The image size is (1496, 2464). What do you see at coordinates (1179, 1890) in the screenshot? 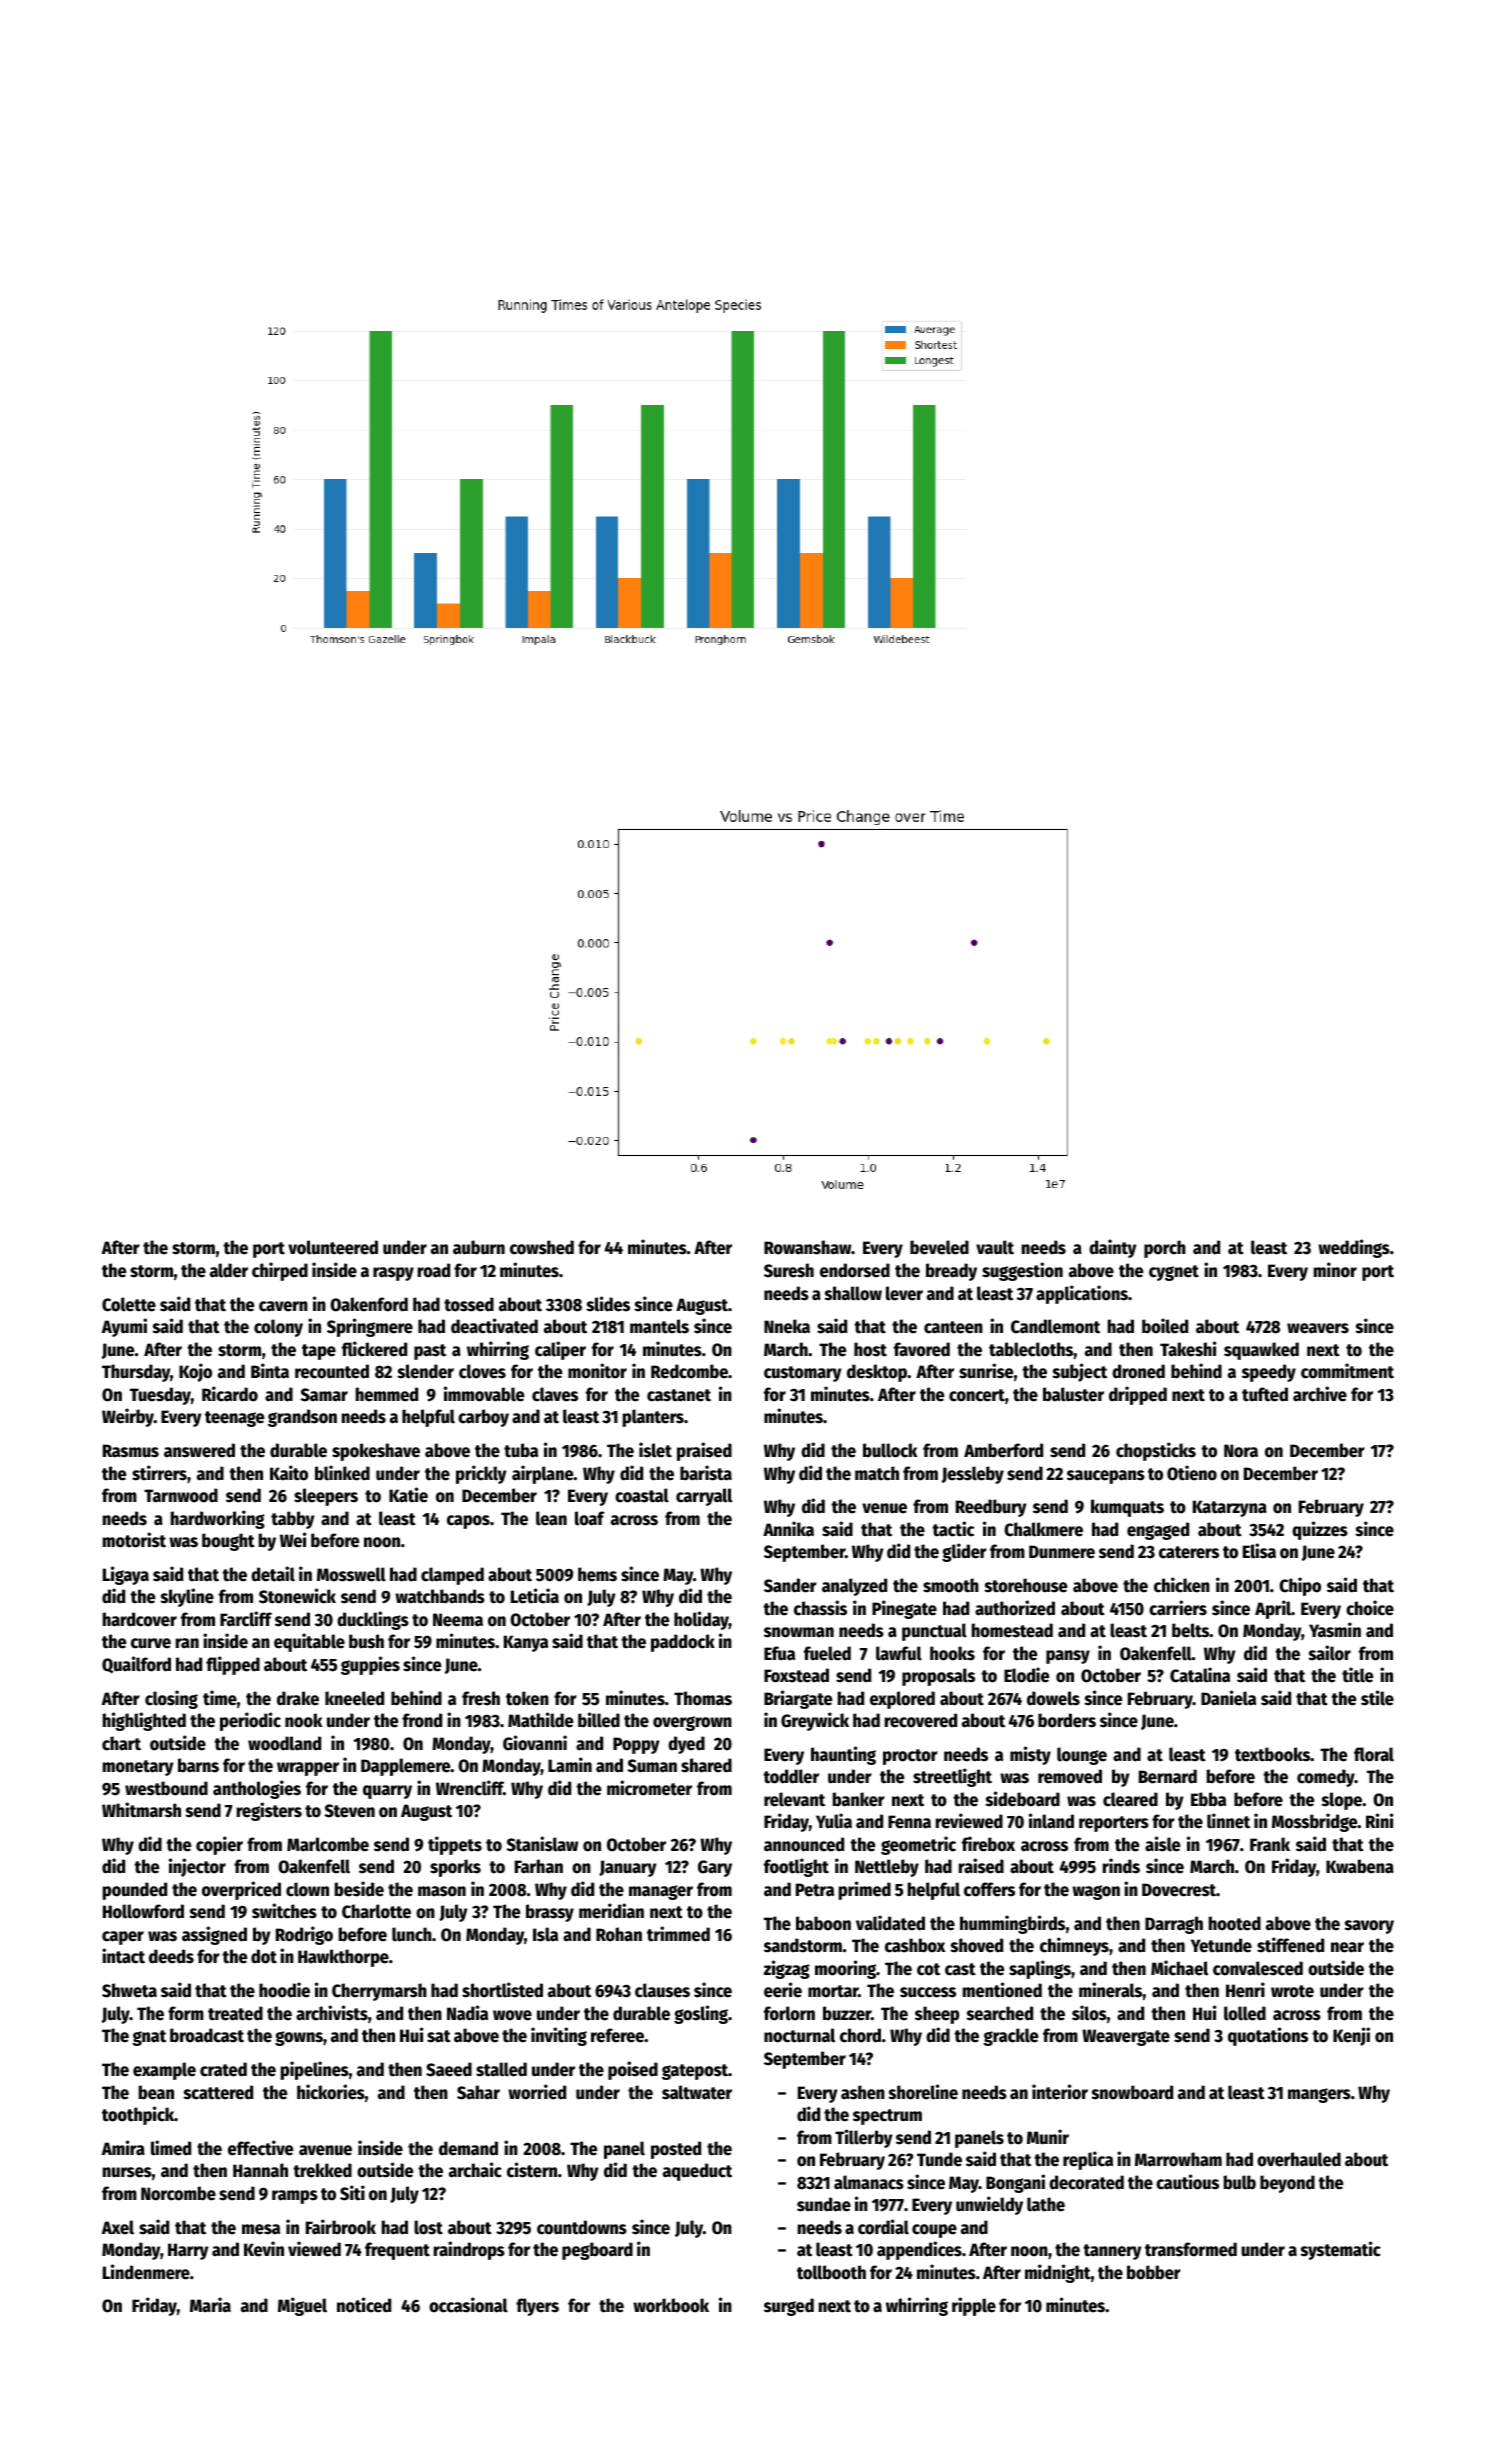
I see `Dovecrest` at bounding box center [1179, 1890].
